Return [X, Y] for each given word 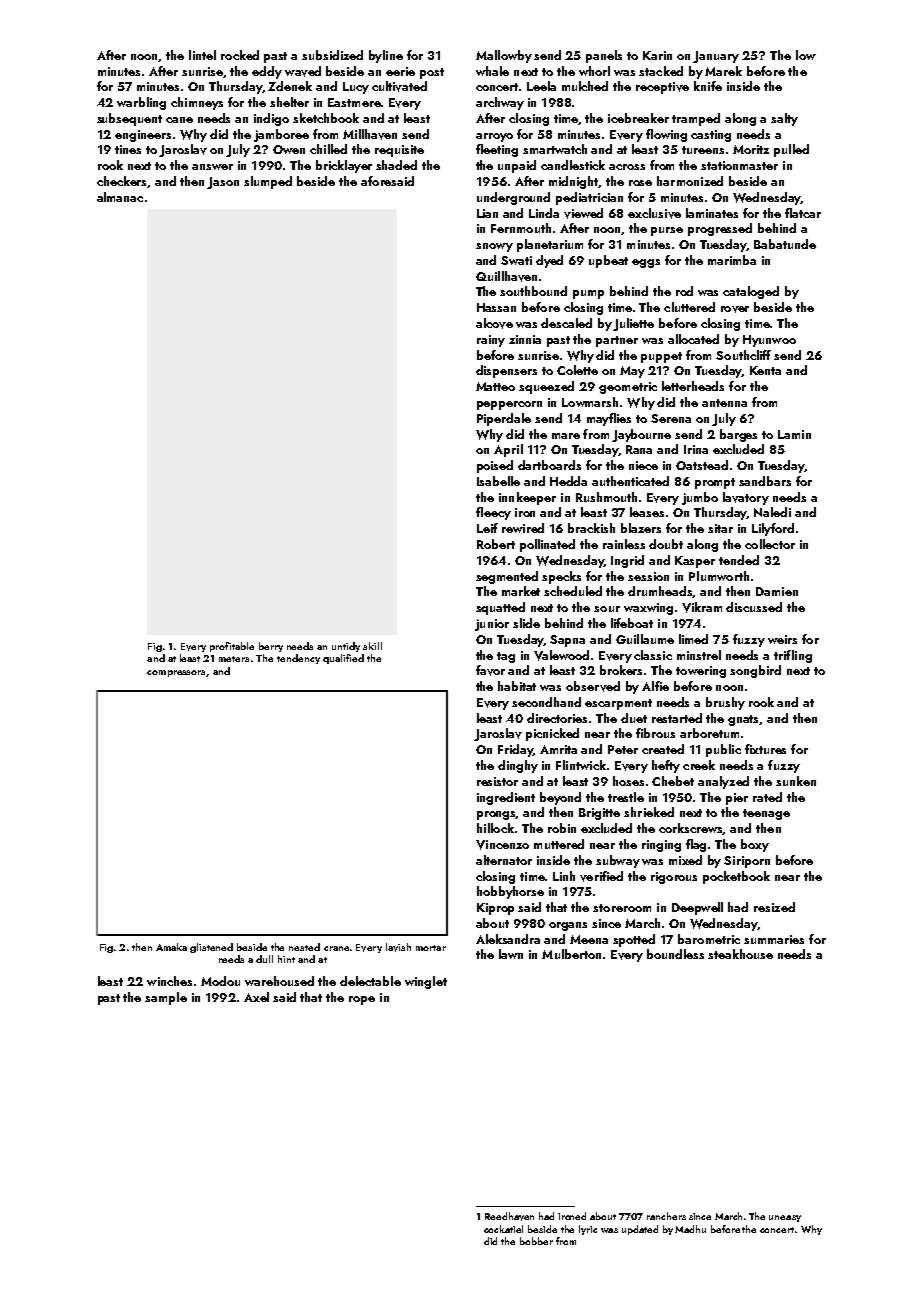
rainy [491, 341]
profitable [232, 647]
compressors [176, 673]
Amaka [171, 947]
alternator [504, 860]
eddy [267, 72]
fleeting [497, 150]
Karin [657, 55]
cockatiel [503, 1229]
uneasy [785, 1218]
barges [738, 435]
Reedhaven [509, 1216]
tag [506, 657]
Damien [777, 591]
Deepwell [697, 908]
